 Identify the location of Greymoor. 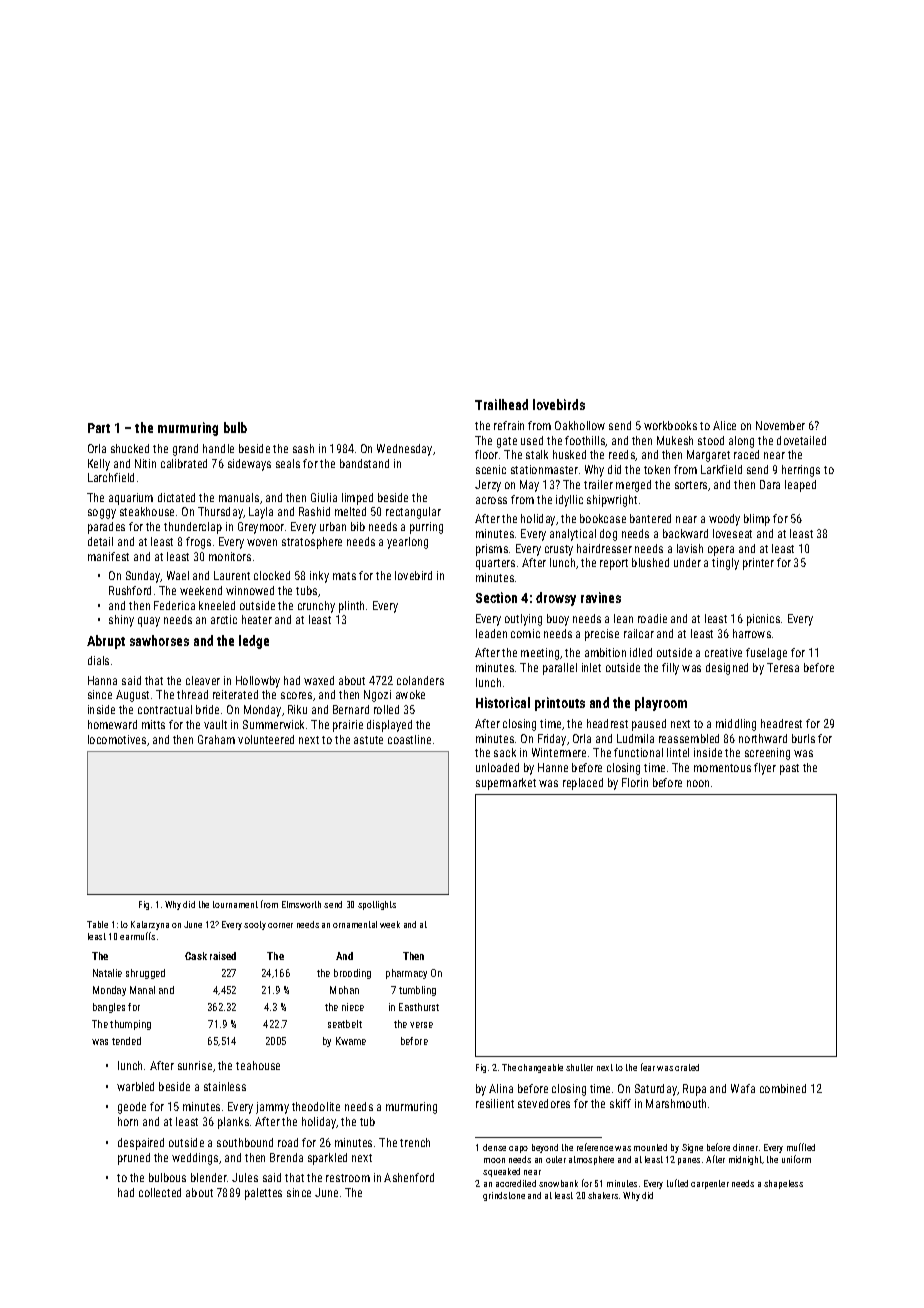
(261, 528).
